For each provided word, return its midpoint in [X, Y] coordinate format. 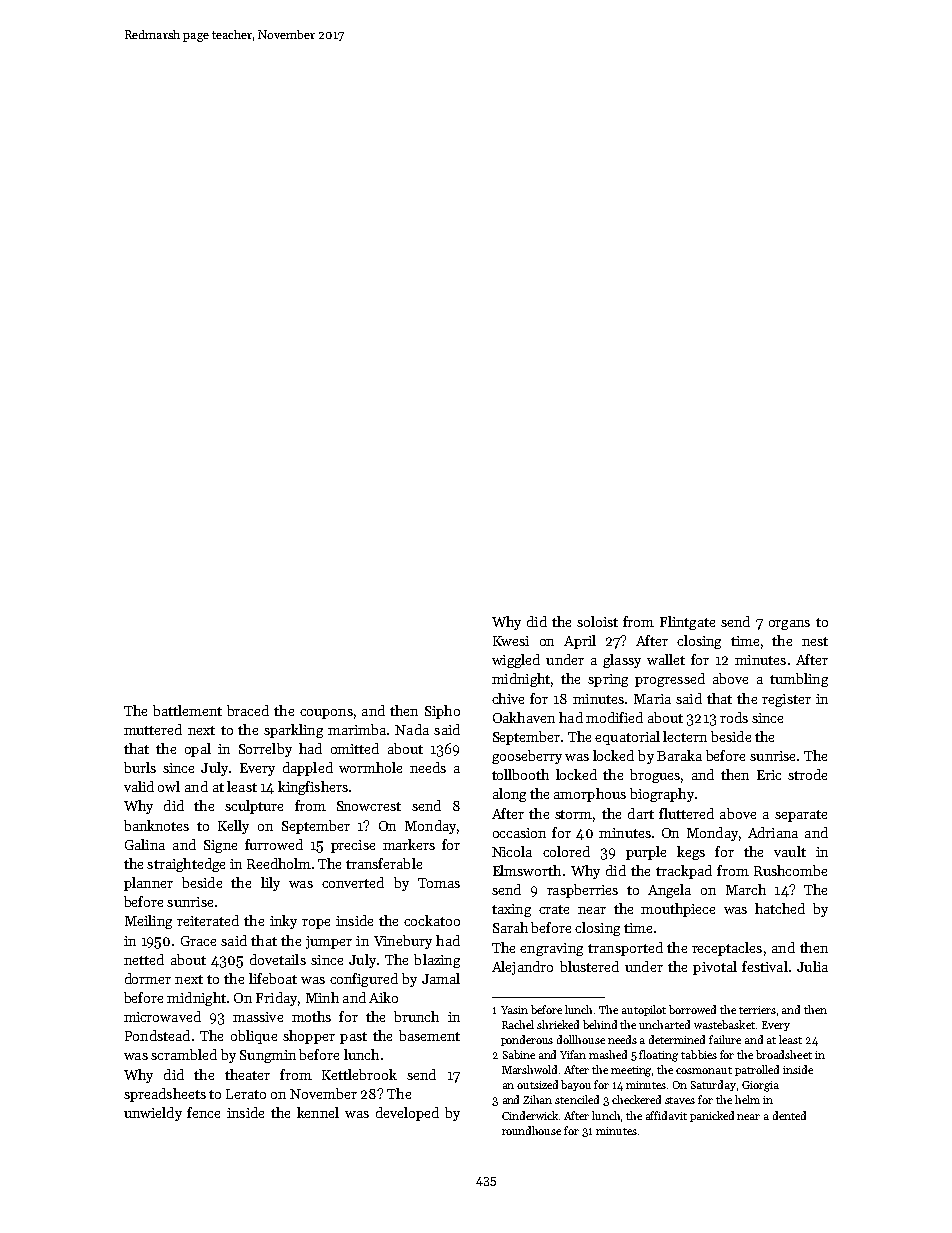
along [509, 795]
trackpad [684, 872]
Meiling [148, 922]
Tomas [439, 883]
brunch [416, 1016]
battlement [187, 710]
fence [203, 1112]
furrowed [274, 844]
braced [248, 710]
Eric [769, 775]
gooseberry [527, 757]
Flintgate [687, 623]
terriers [757, 1010]
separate [801, 816]
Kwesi [511, 641]
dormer [148, 978]
